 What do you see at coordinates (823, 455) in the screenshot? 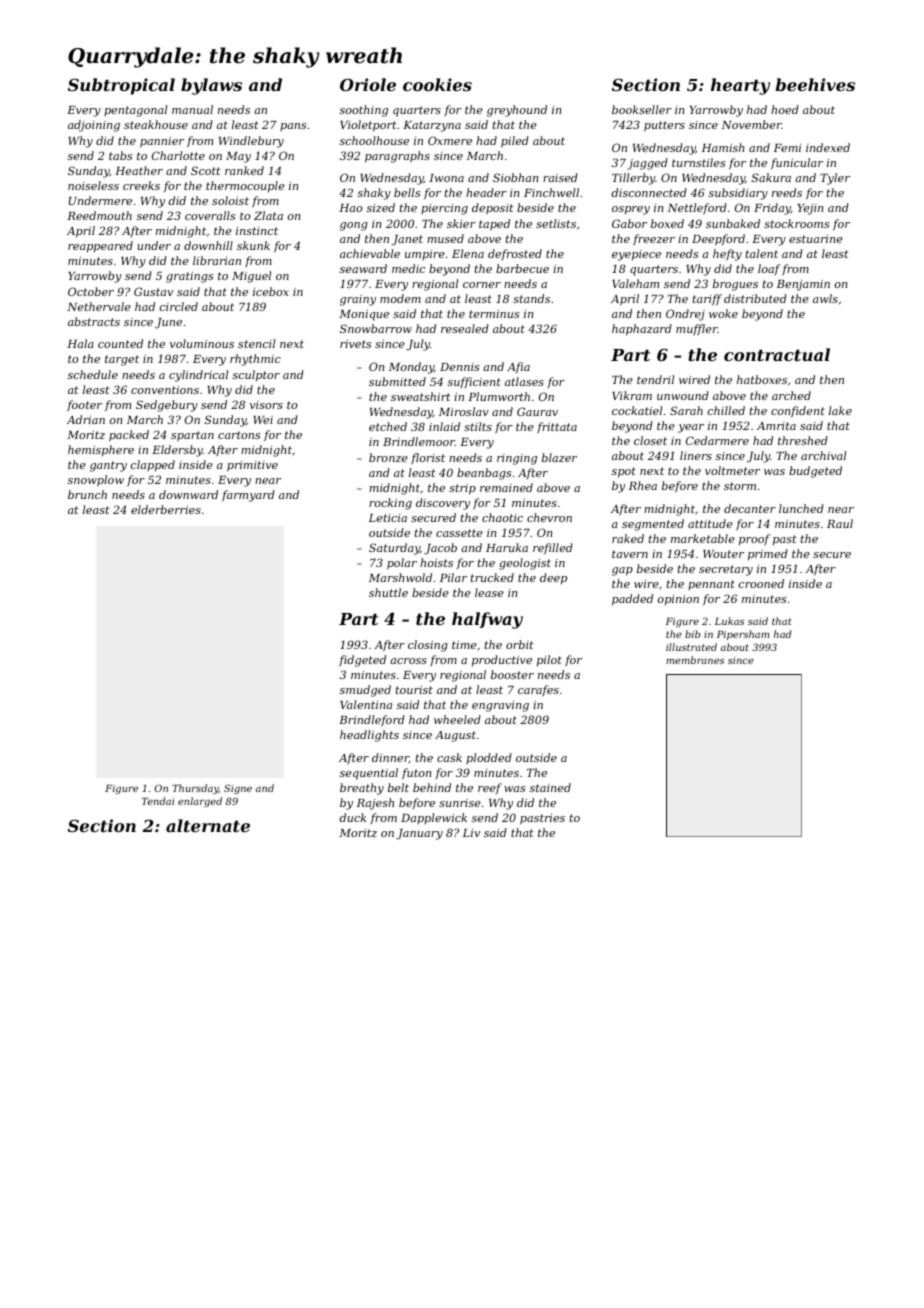
I see `archival` at bounding box center [823, 455].
